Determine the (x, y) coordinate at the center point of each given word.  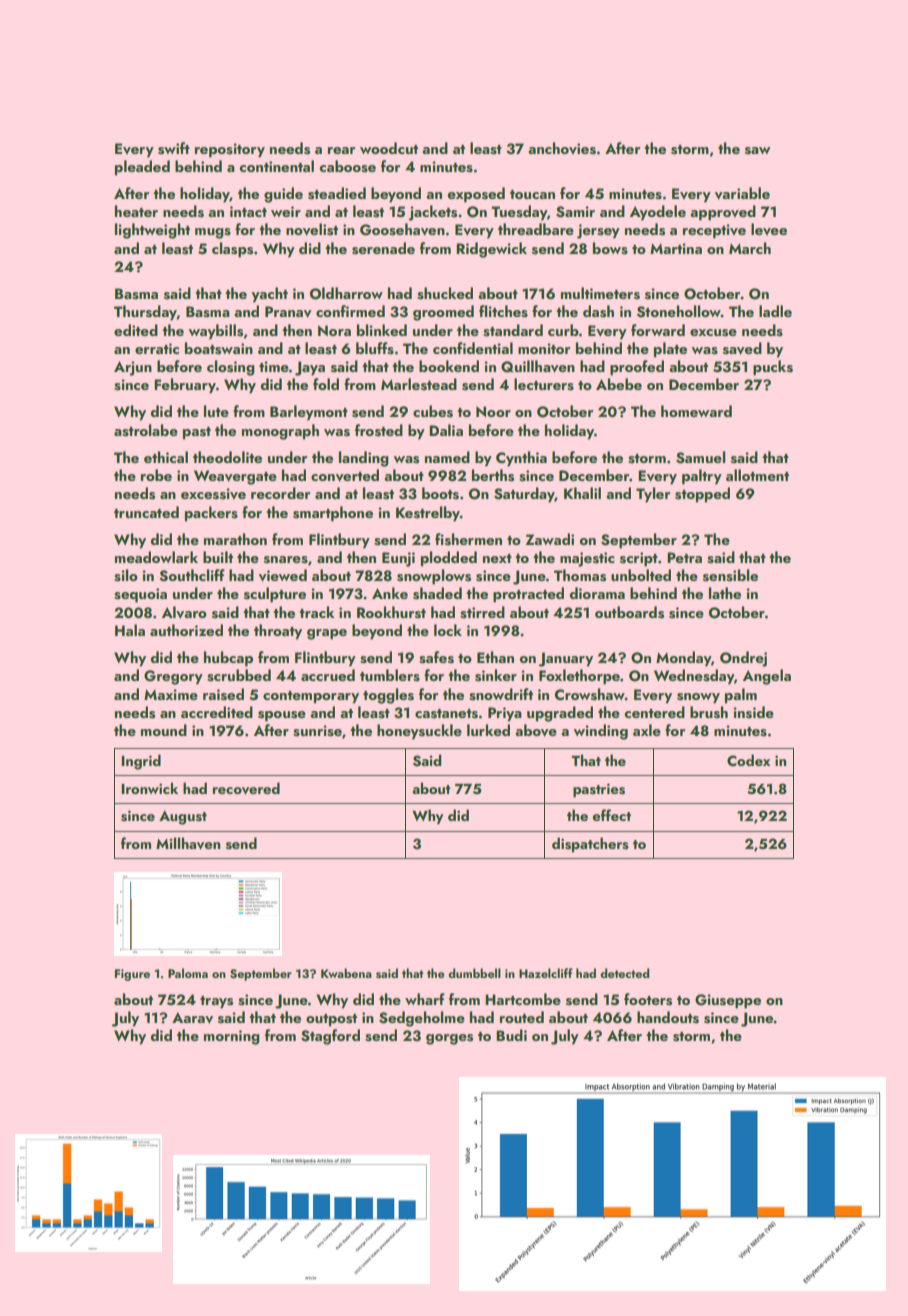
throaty (278, 632)
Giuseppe (728, 1001)
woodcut (389, 148)
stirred (482, 612)
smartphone (333, 514)
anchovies (562, 148)
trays (216, 1002)
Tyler (653, 495)
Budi (511, 1035)
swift (174, 148)
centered (654, 712)
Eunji (398, 559)
